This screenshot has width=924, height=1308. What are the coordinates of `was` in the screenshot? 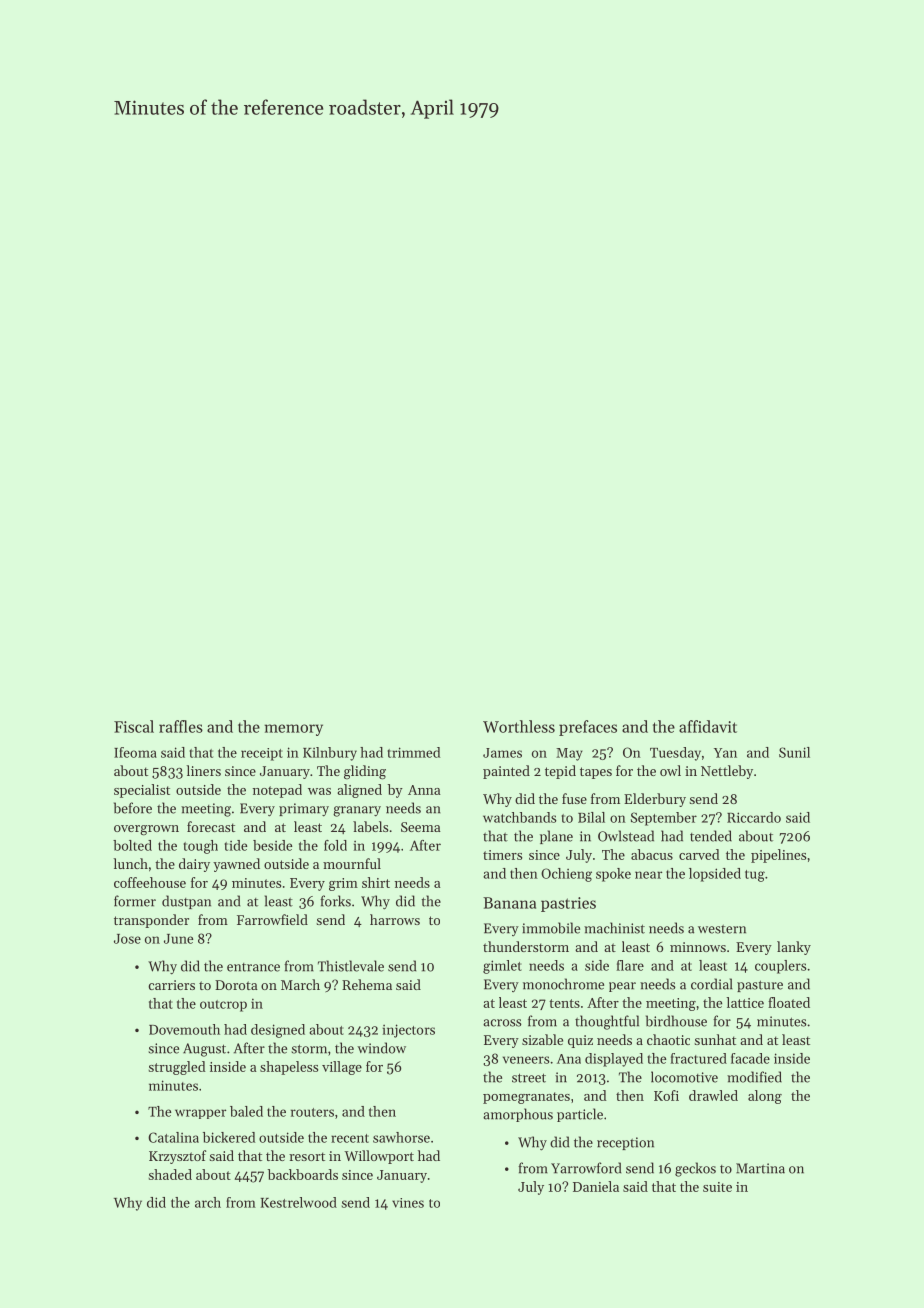 It's located at (319, 791).
